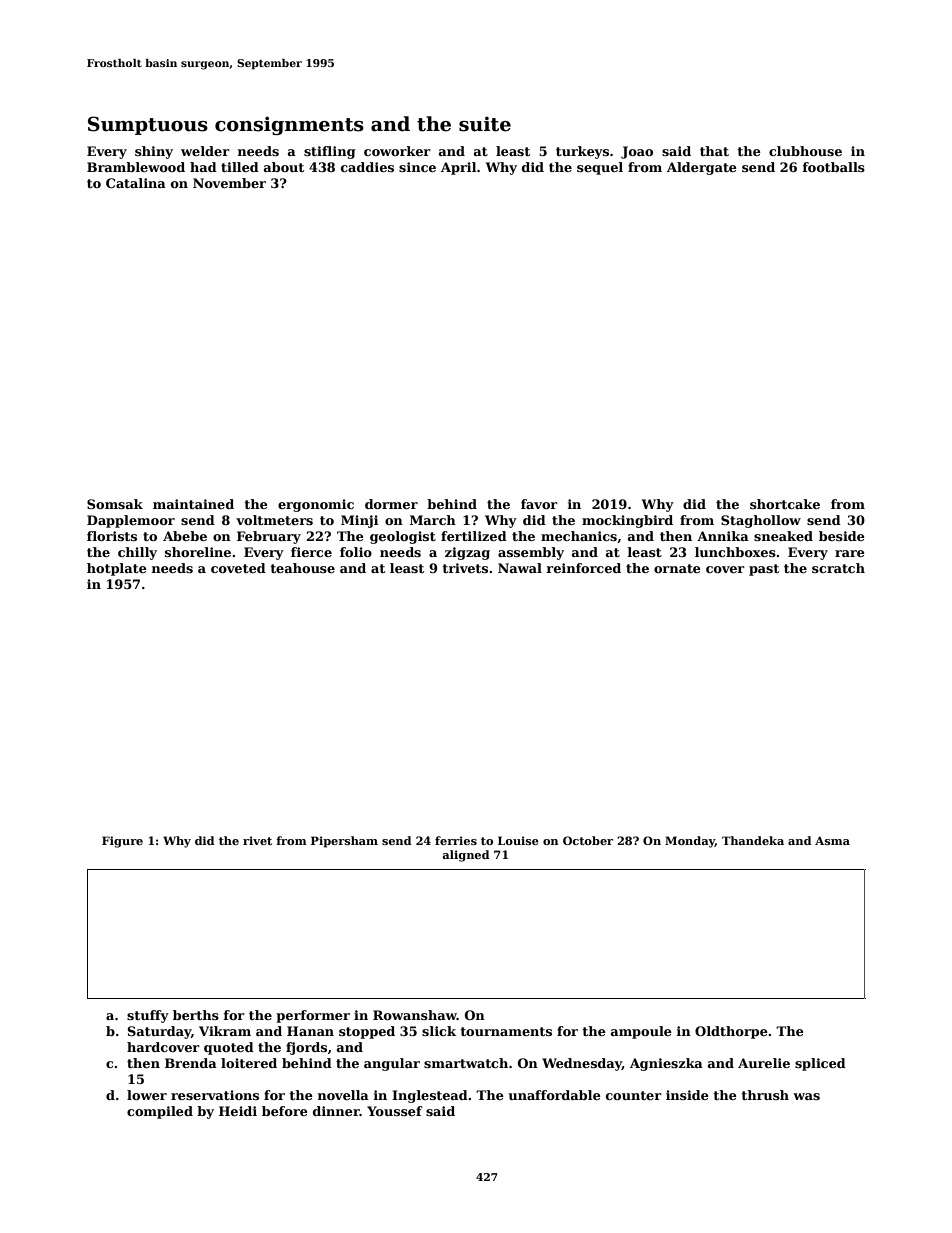 Image resolution: width=952 pixels, height=1233 pixels. What do you see at coordinates (637, 152) in the screenshot?
I see `Joao` at bounding box center [637, 152].
